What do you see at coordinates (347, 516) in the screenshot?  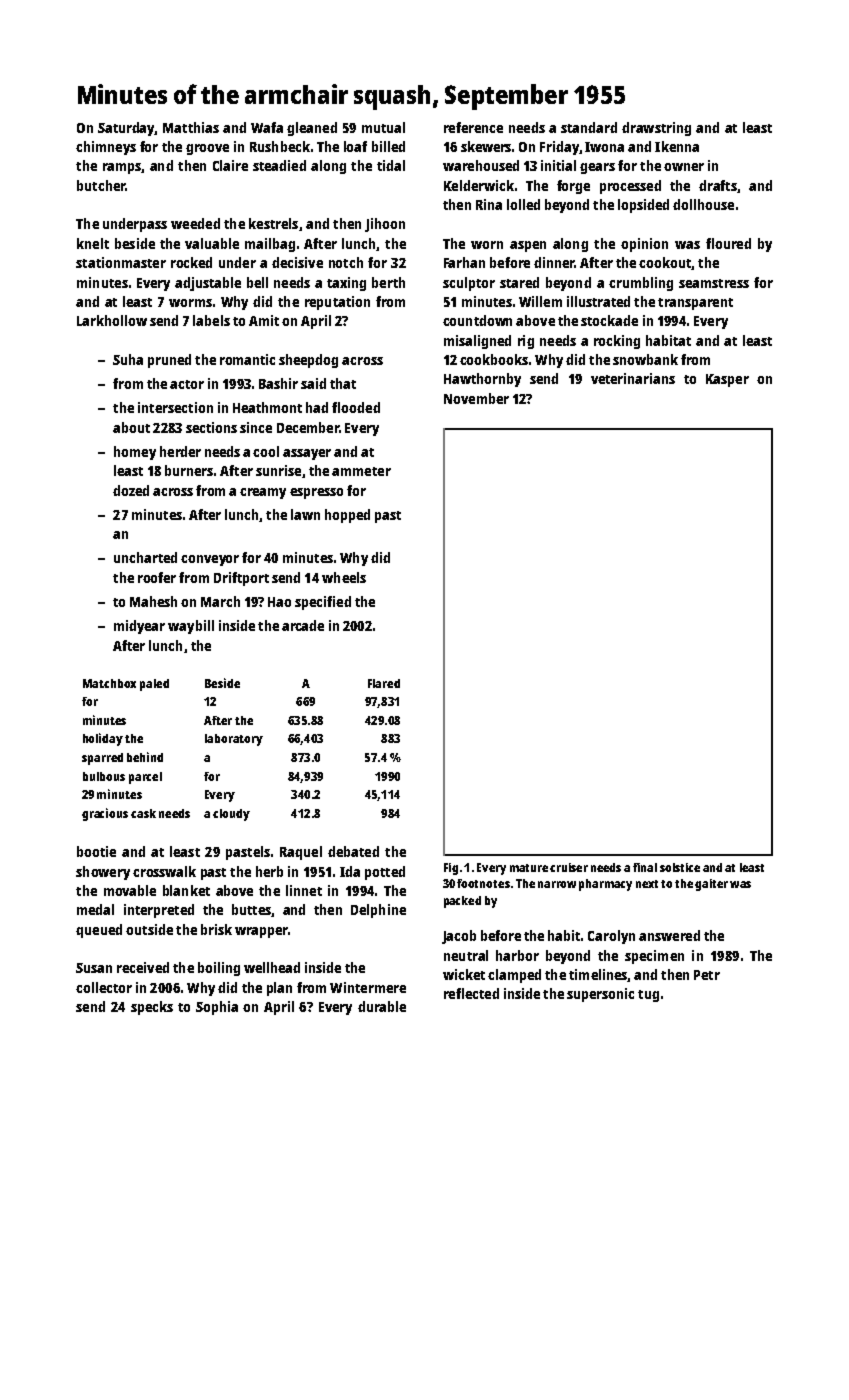 I see `hopped` at bounding box center [347, 516].
